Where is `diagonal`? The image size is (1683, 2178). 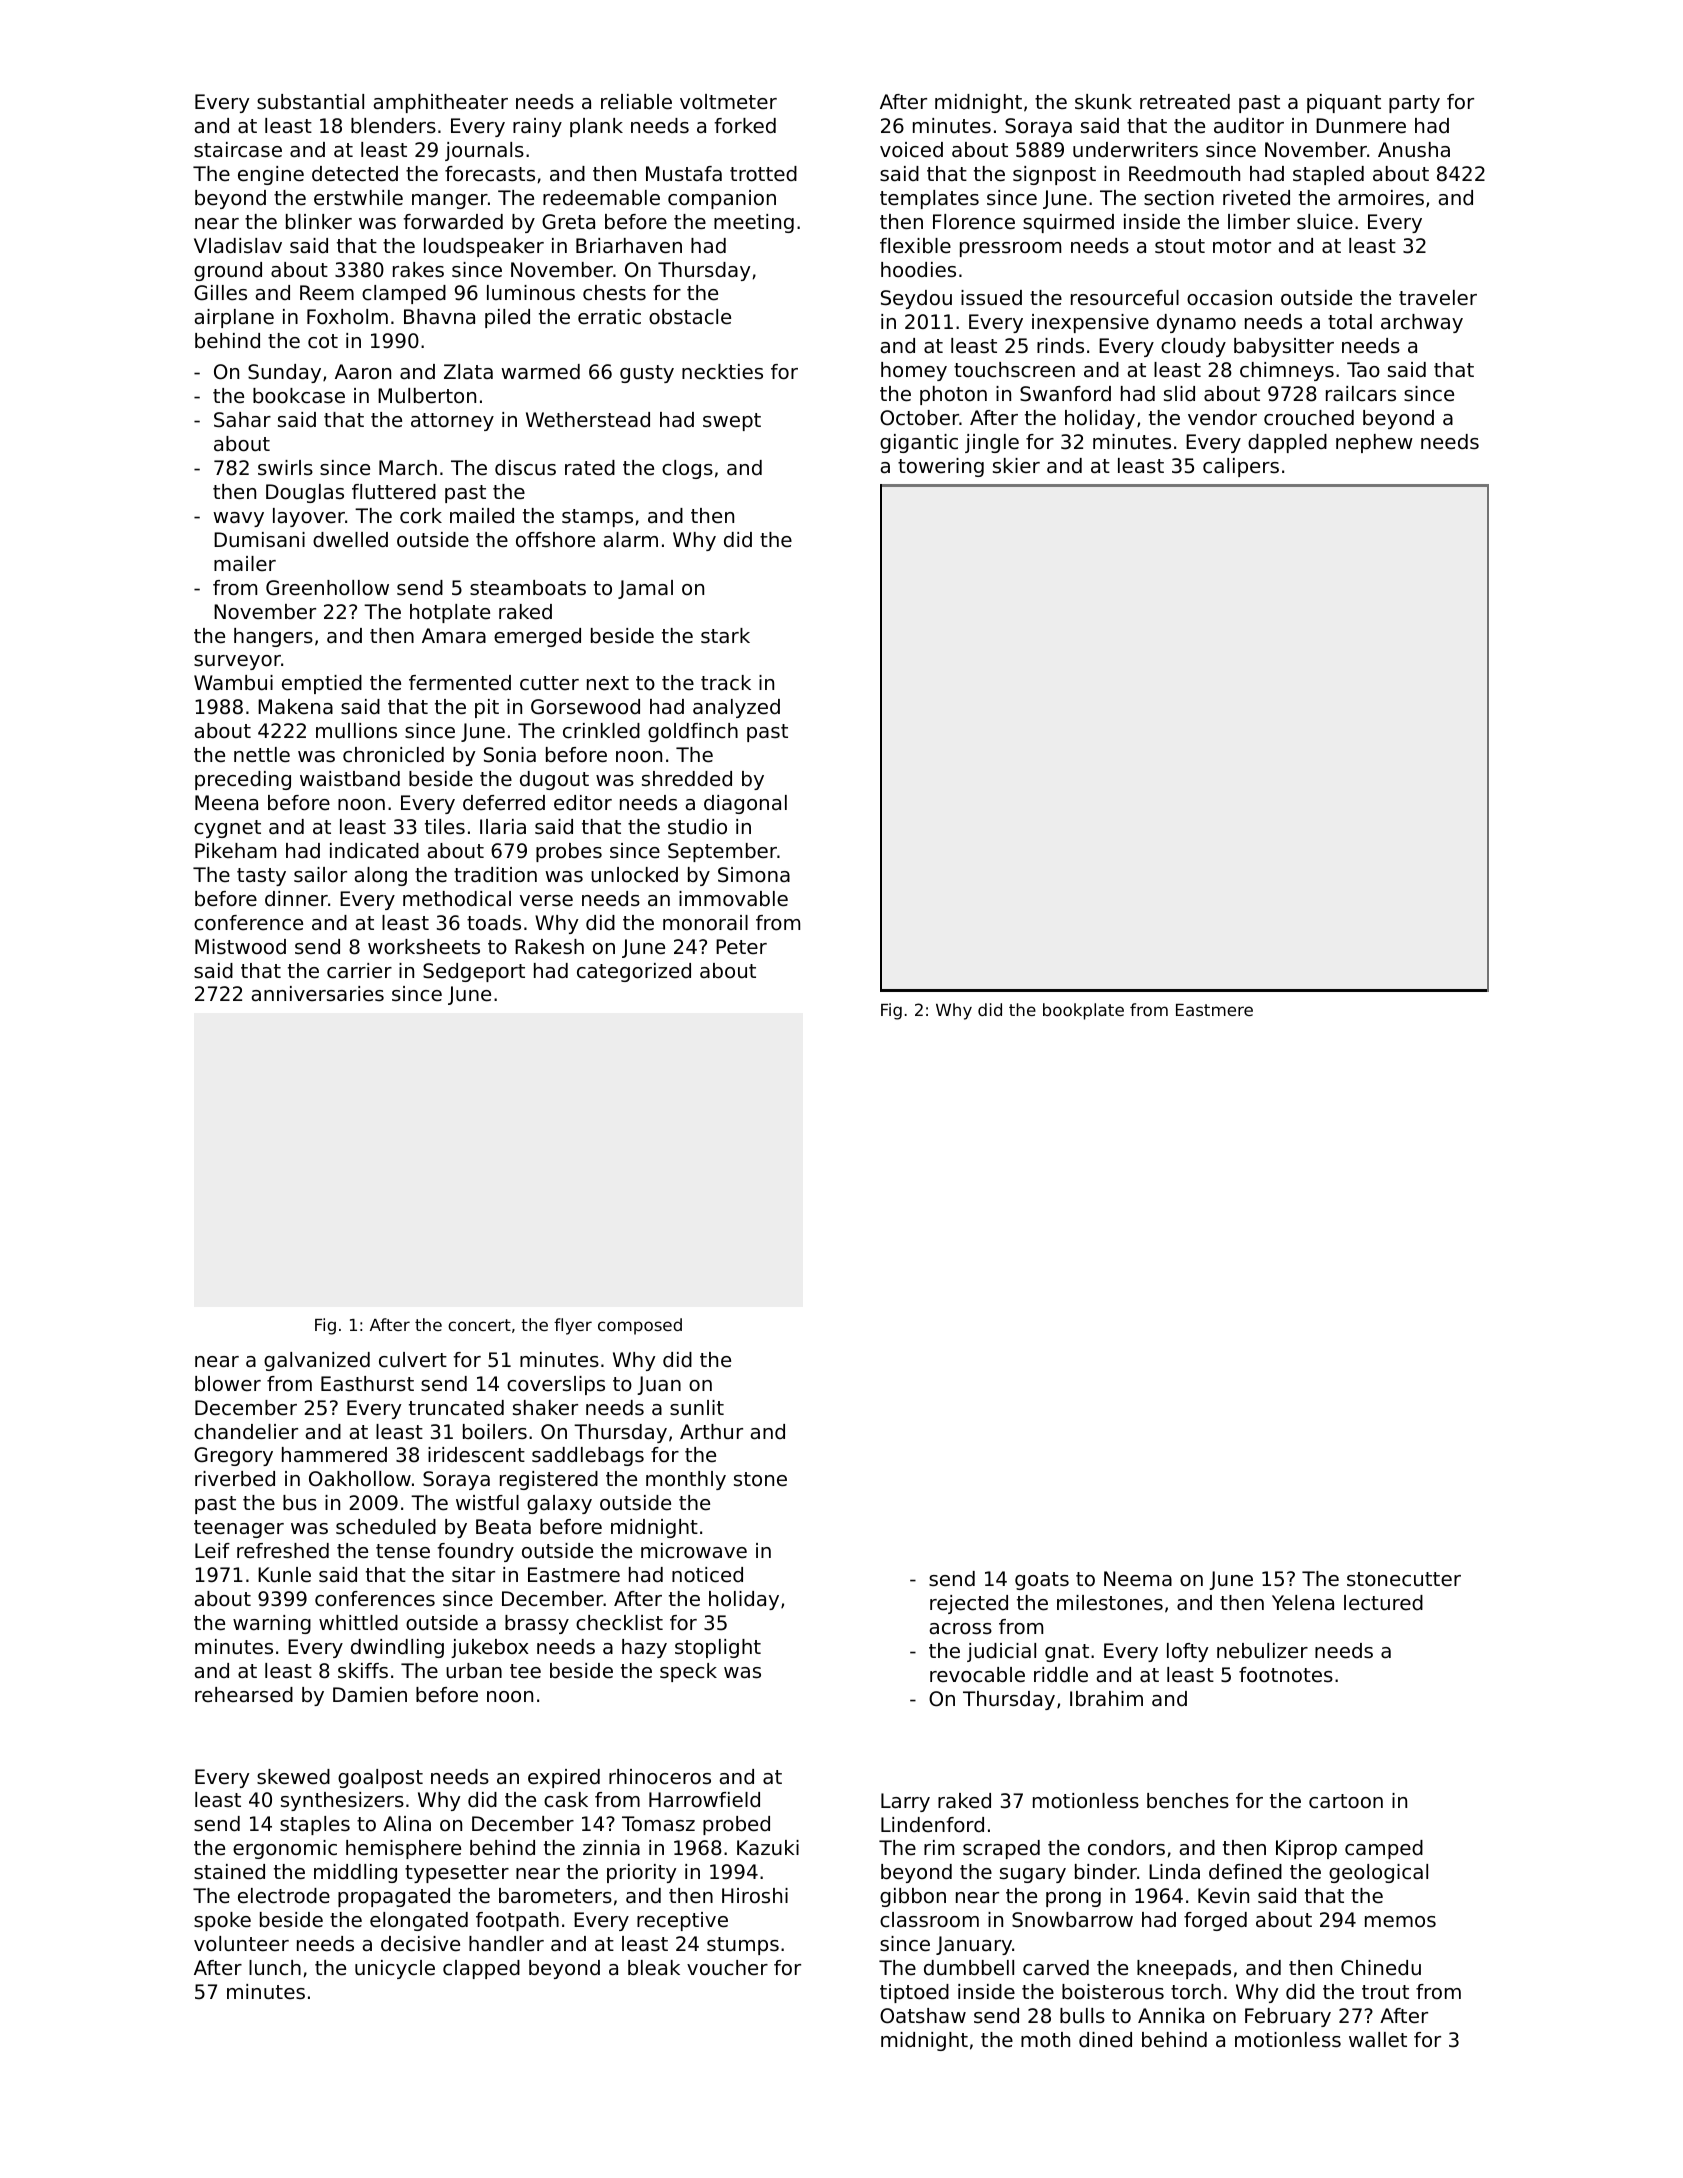 diagonal is located at coordinates (745, 804).
